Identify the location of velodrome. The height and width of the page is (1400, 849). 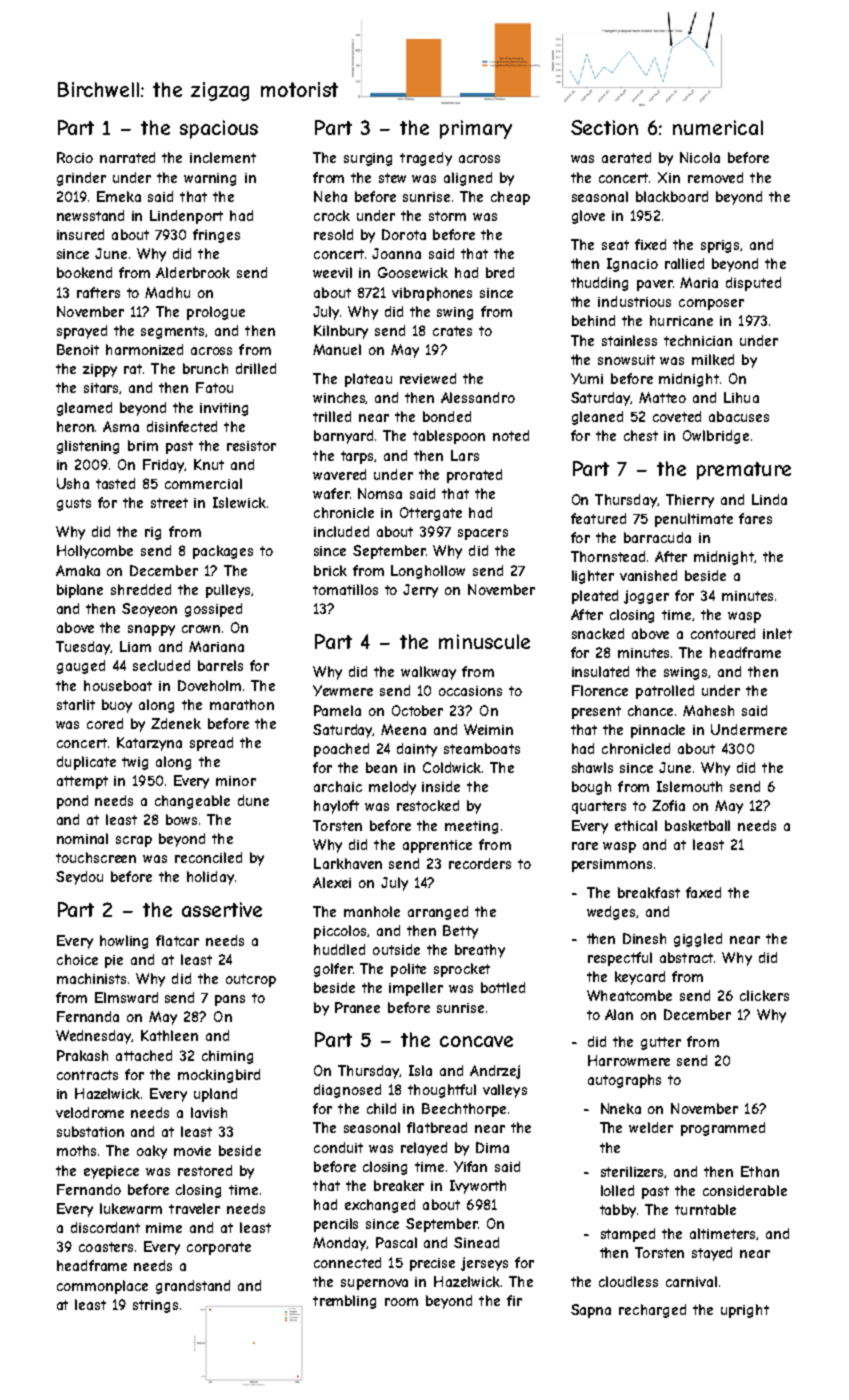
(90, 1112).
